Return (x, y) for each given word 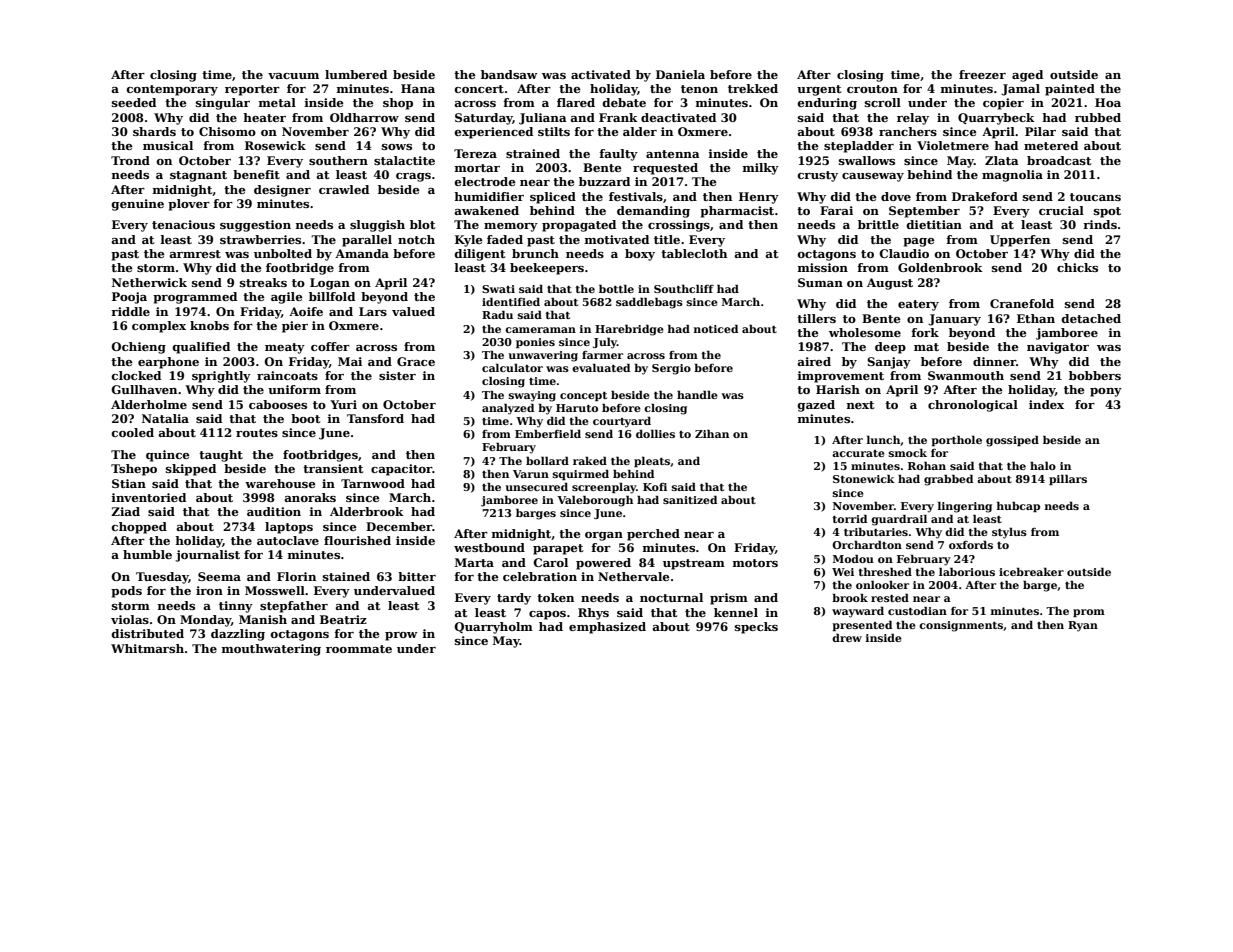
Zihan (712, 433)
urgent (819, 90)
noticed (716, 329)
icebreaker (1031, 572)
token (555, 597)
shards (154, 131)
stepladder (859, 147)
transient (333, 468)
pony (1106, 392)
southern (338, 160)
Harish (838, 389)
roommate (359, 649)
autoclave (288, 540)
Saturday (484, 119)
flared (576, 102)
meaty (285, 348)
